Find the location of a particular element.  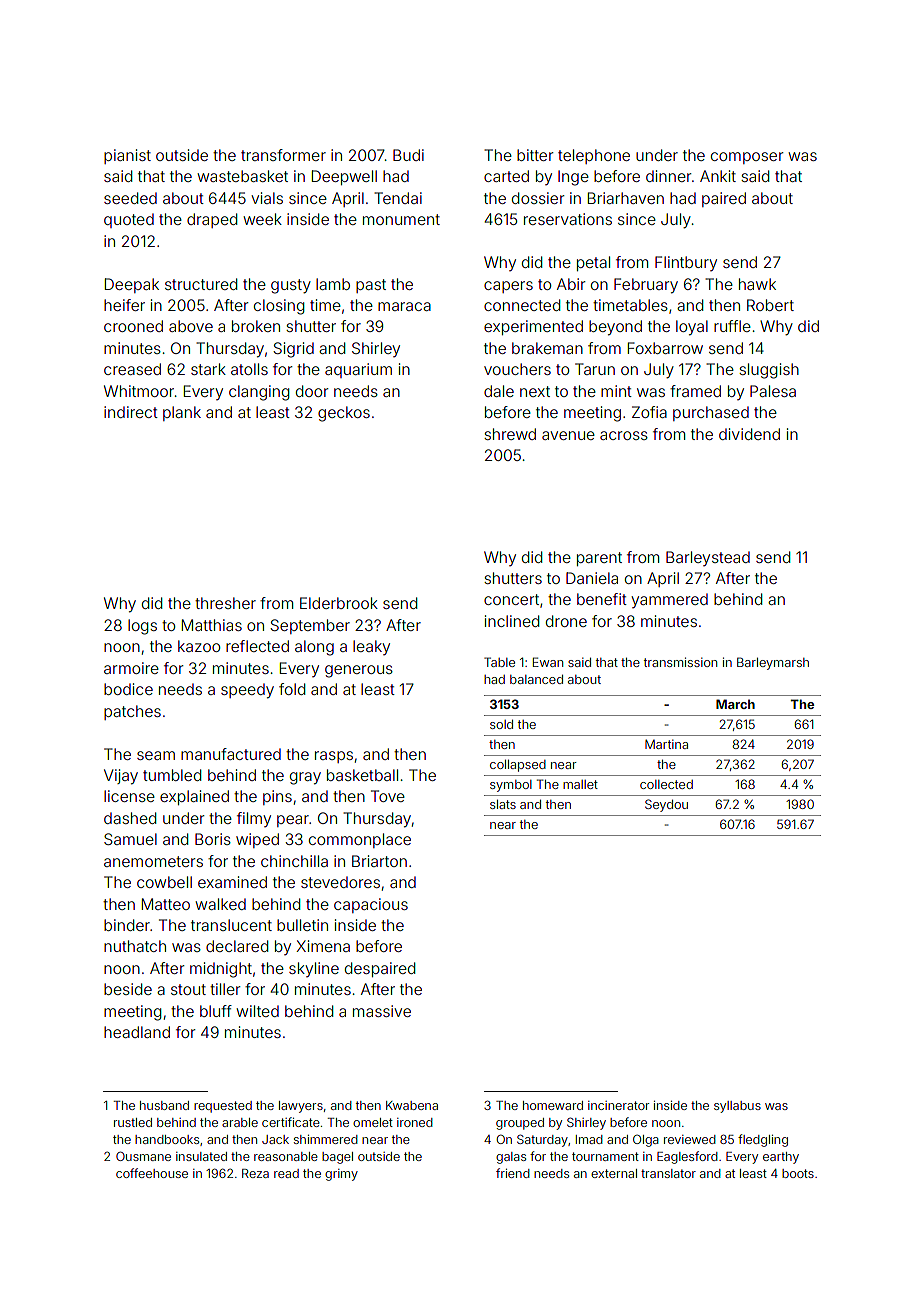

lawyers is located at coordinates (301, 1107).
